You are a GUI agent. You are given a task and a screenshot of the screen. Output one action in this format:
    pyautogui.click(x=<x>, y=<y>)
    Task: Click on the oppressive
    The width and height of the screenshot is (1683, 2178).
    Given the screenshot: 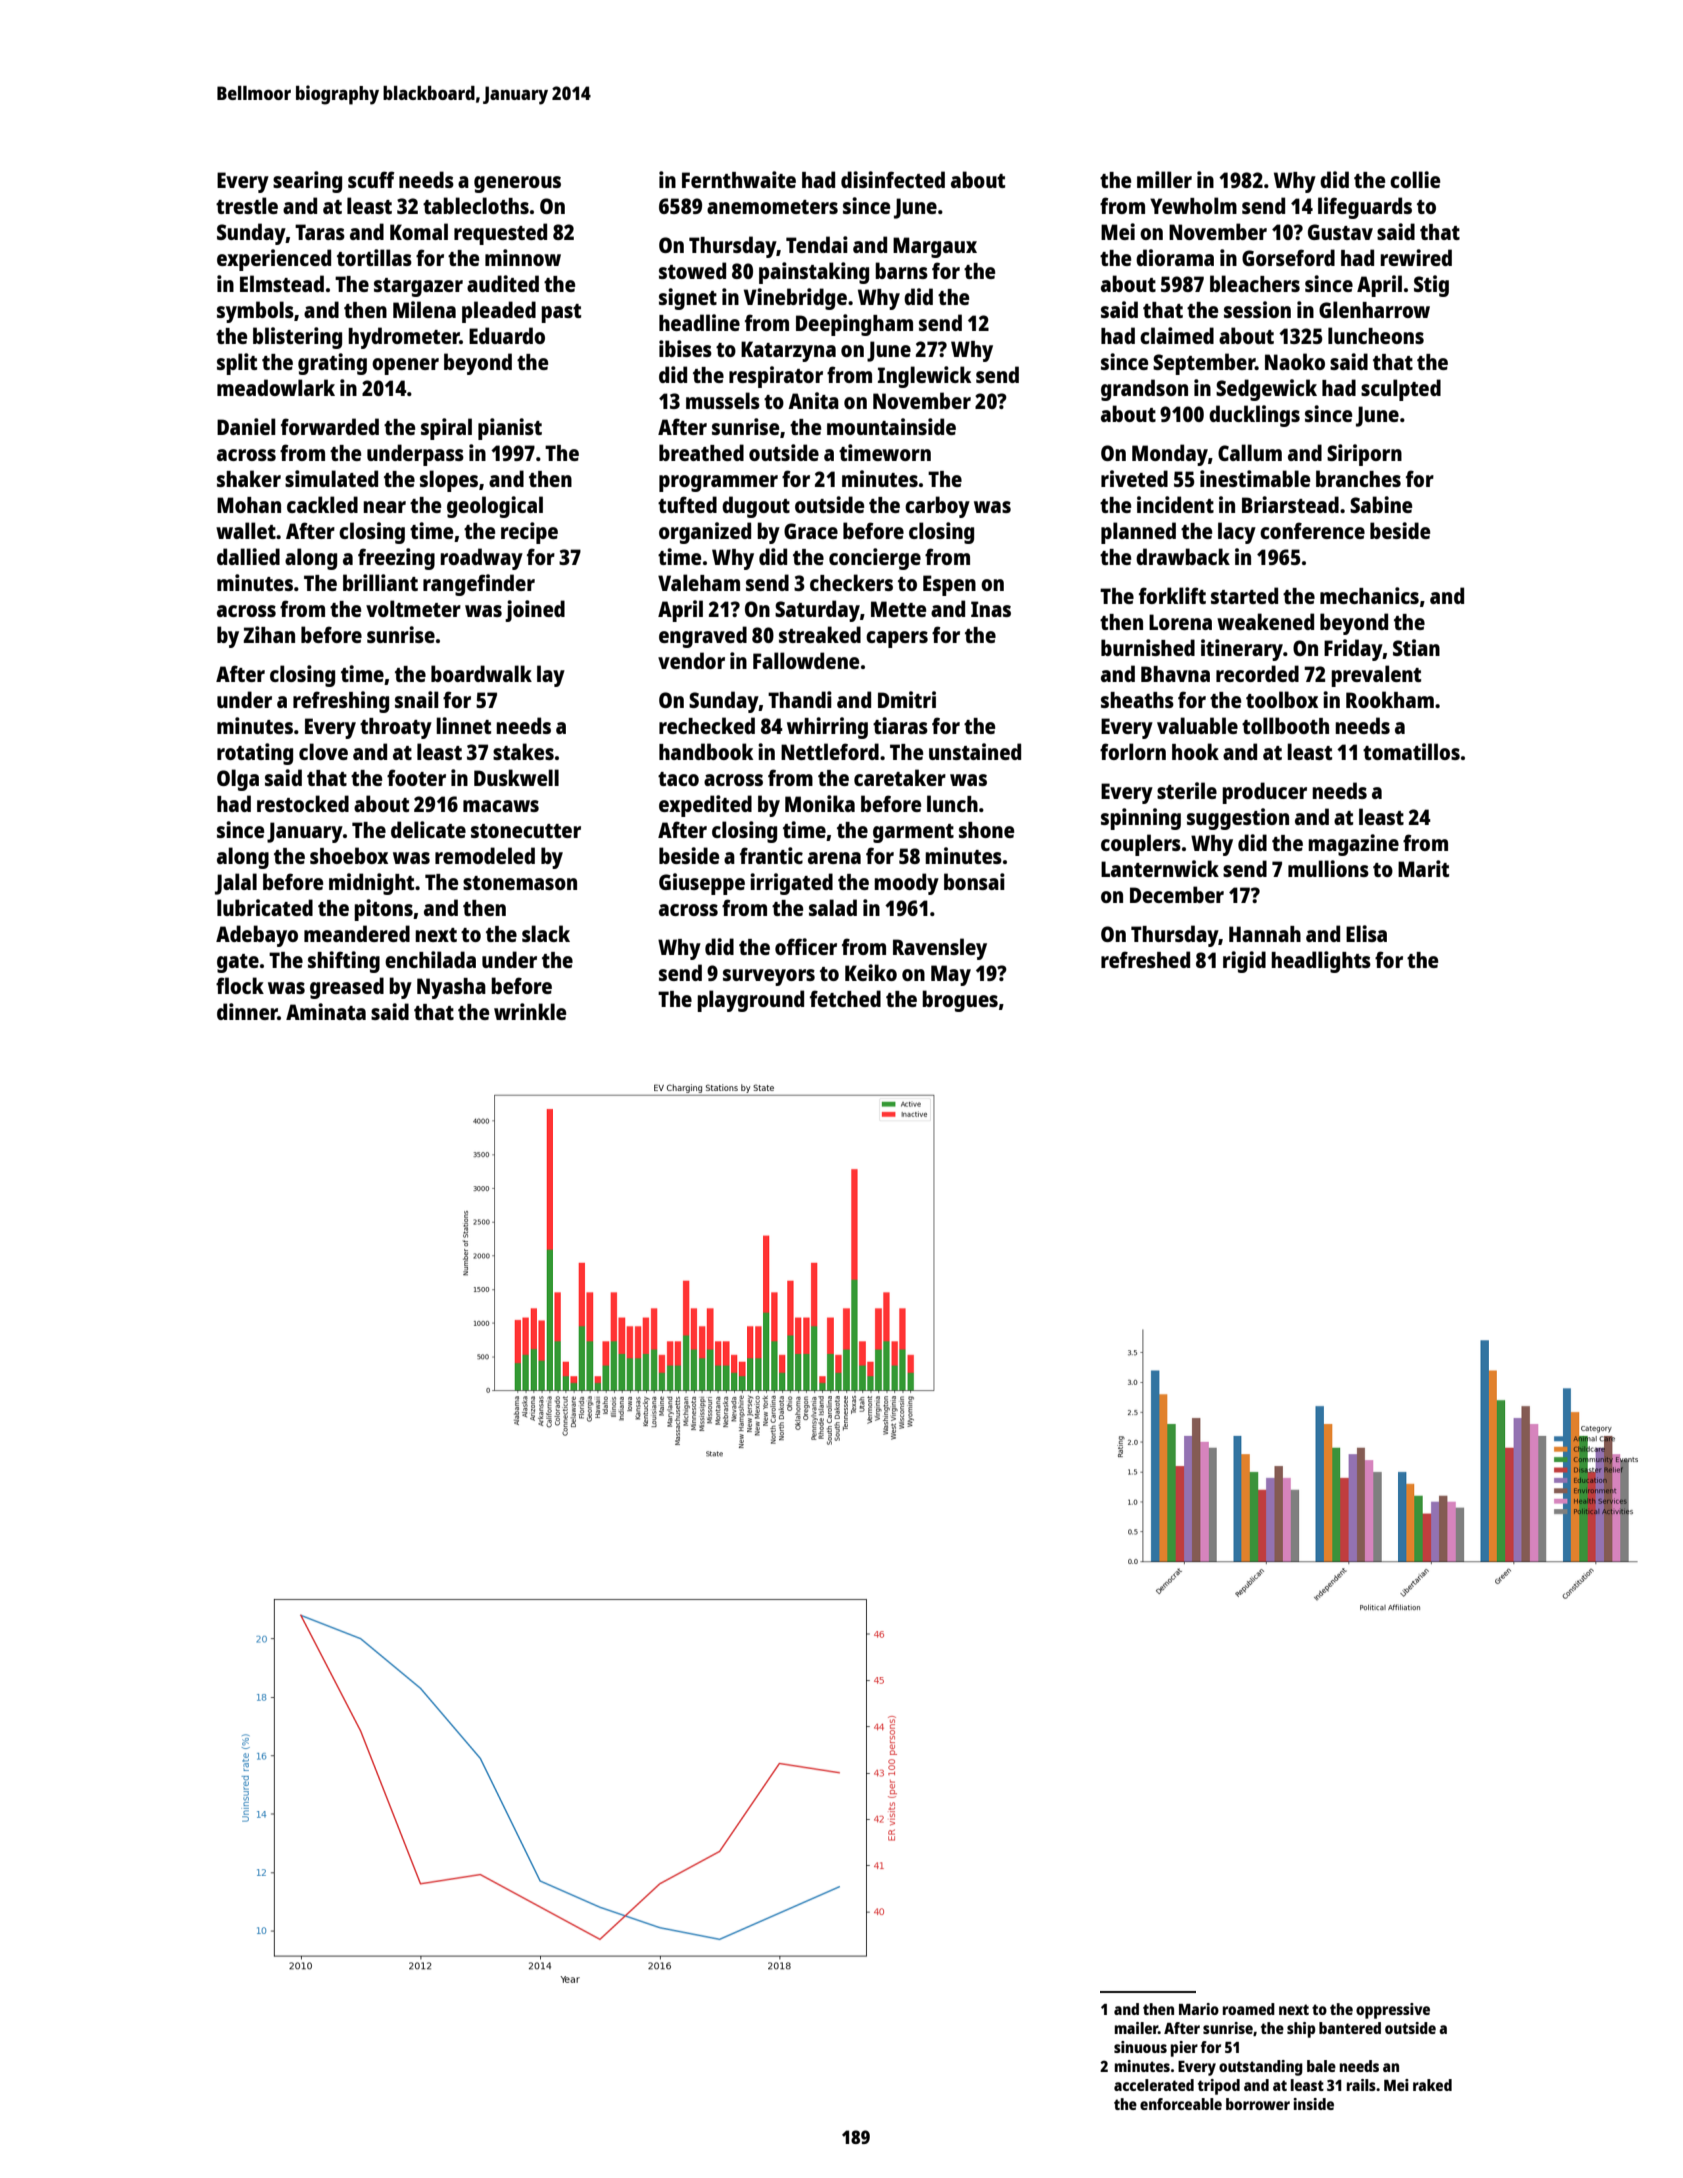 What is the action you would take?
    pyautogui.click(x=1393, y=2011)
